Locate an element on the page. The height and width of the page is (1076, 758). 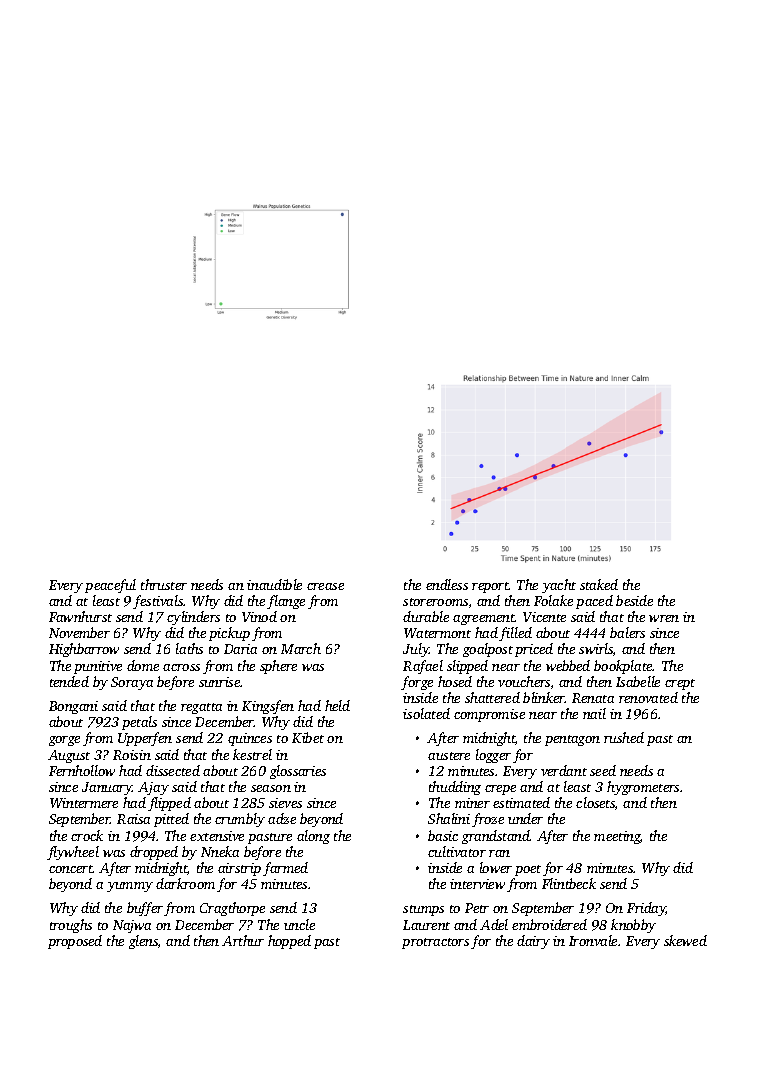
regatta is located at coordinates (201, 708).
